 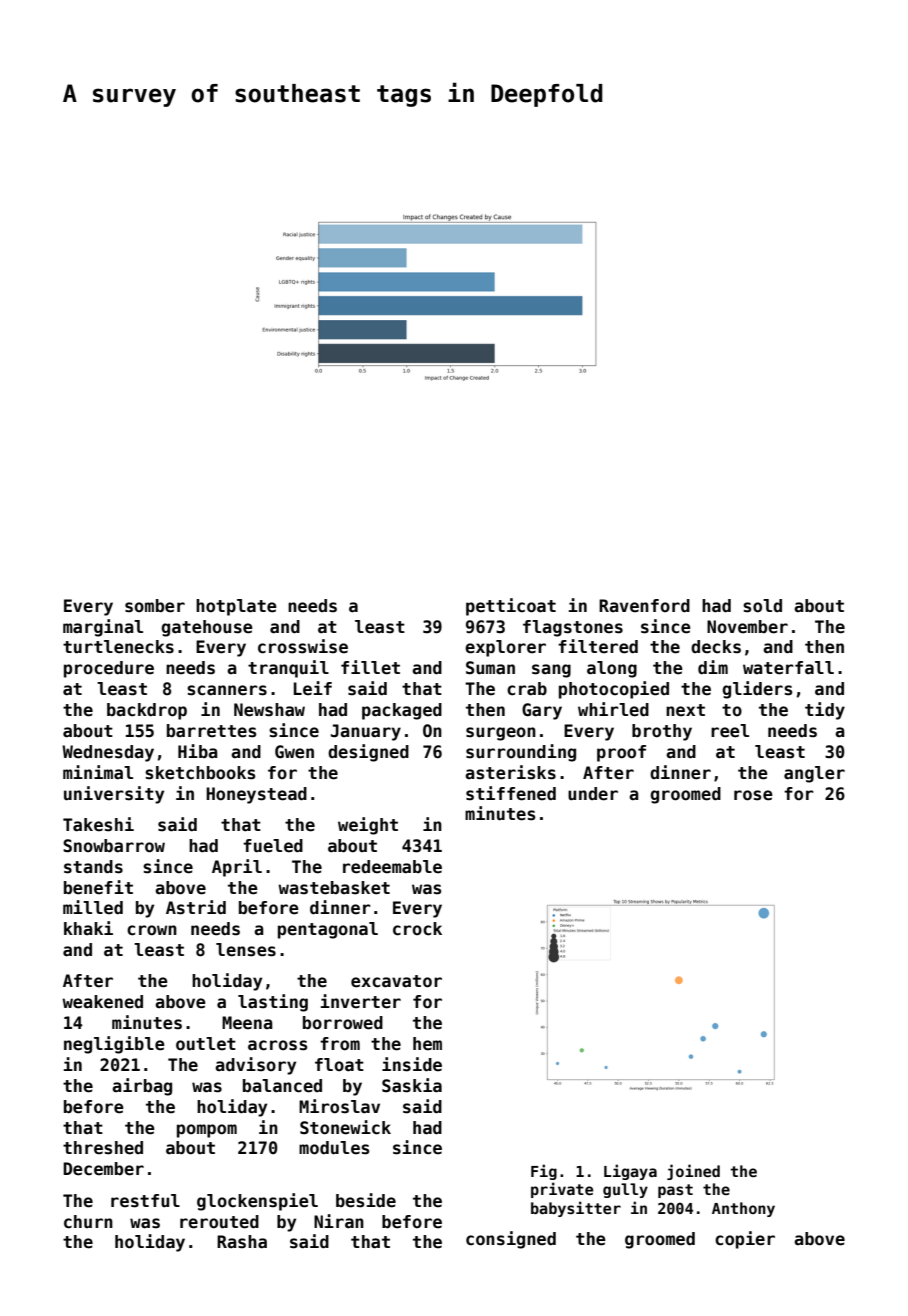 I want to click on hotplate, so click(x=236, y=607).
